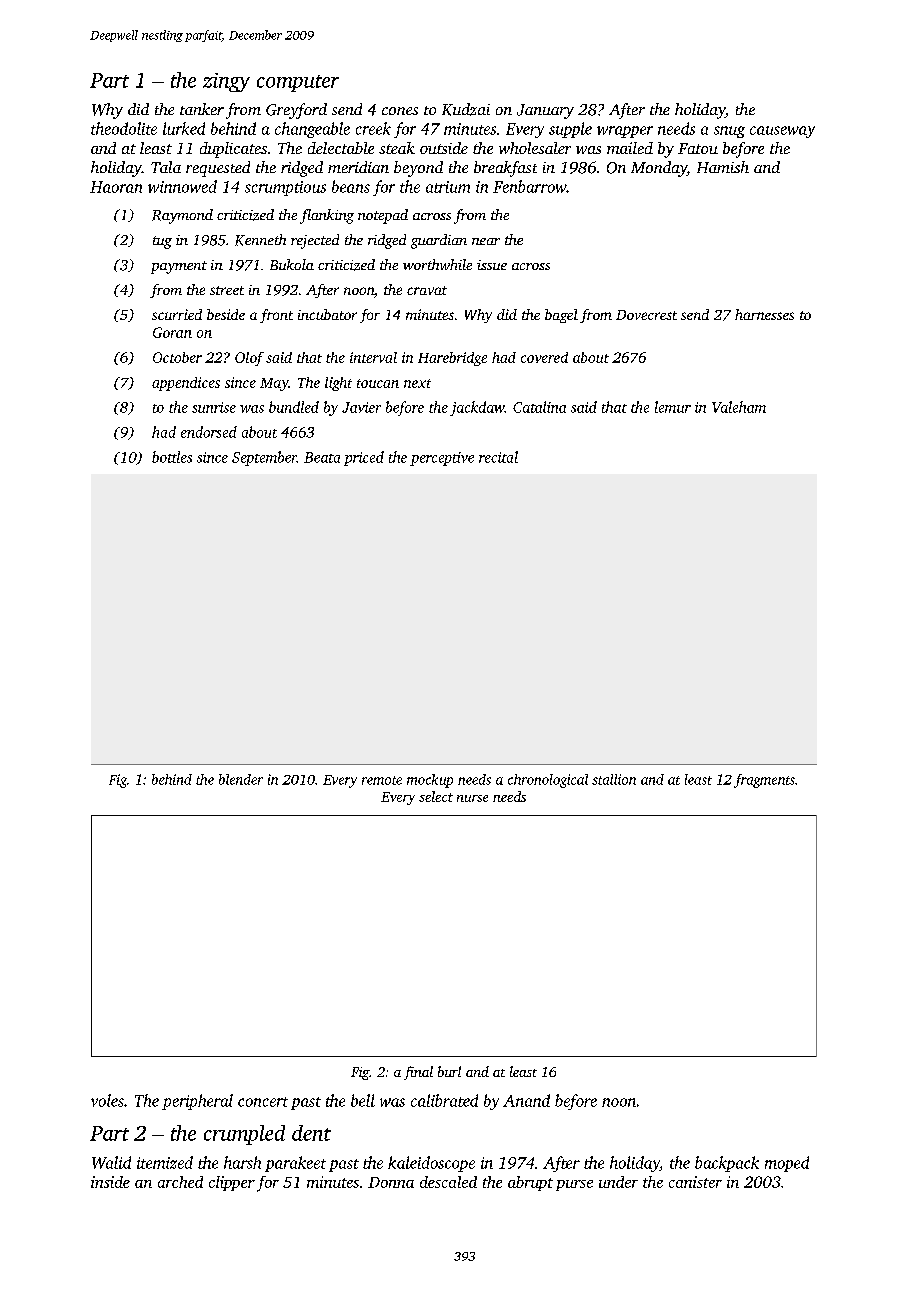  Describe the element at coordinates (659, 169) in the image. I see `Monday` at that location.
